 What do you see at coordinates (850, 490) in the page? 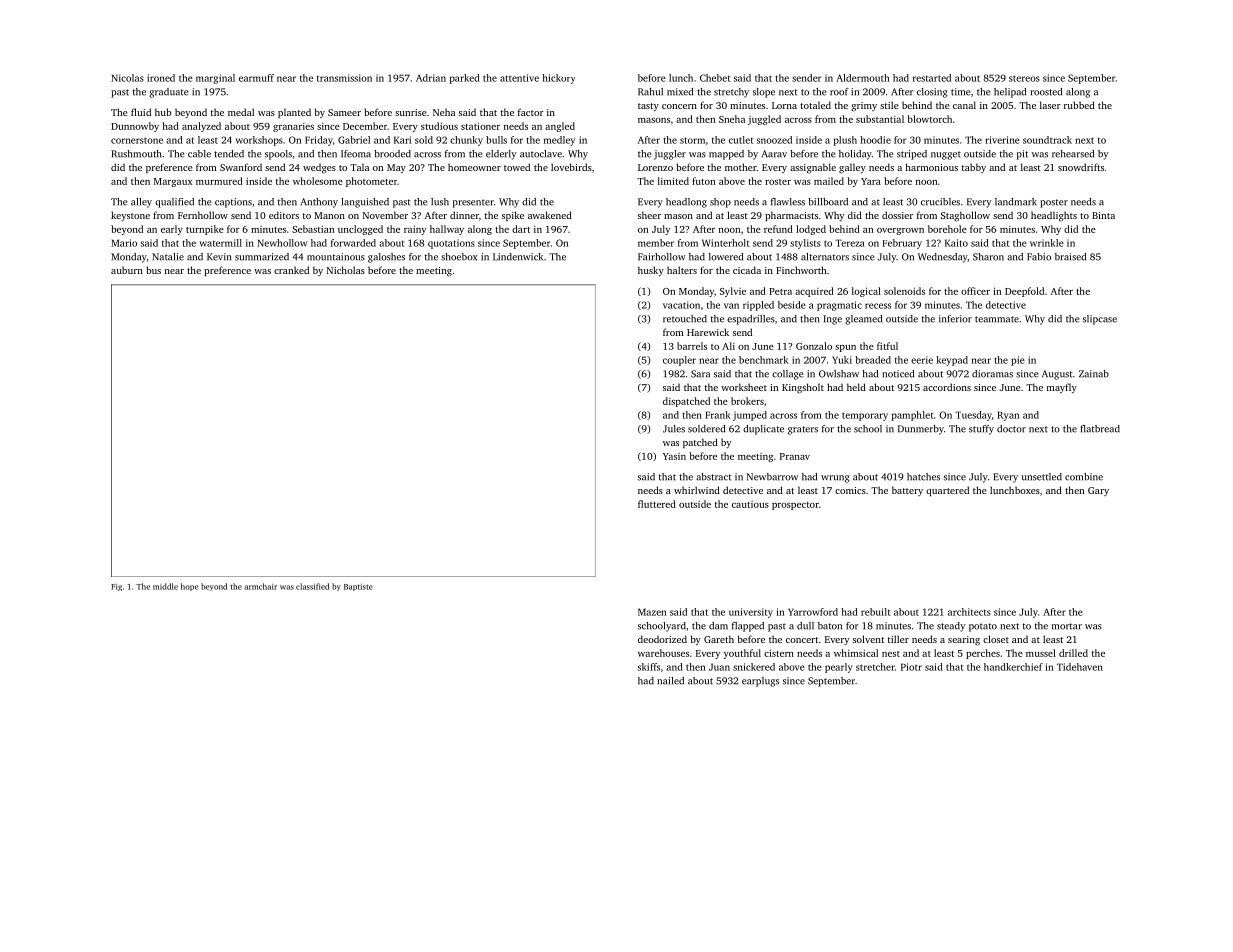
I see `comics` at bounding box center [850, 490].
